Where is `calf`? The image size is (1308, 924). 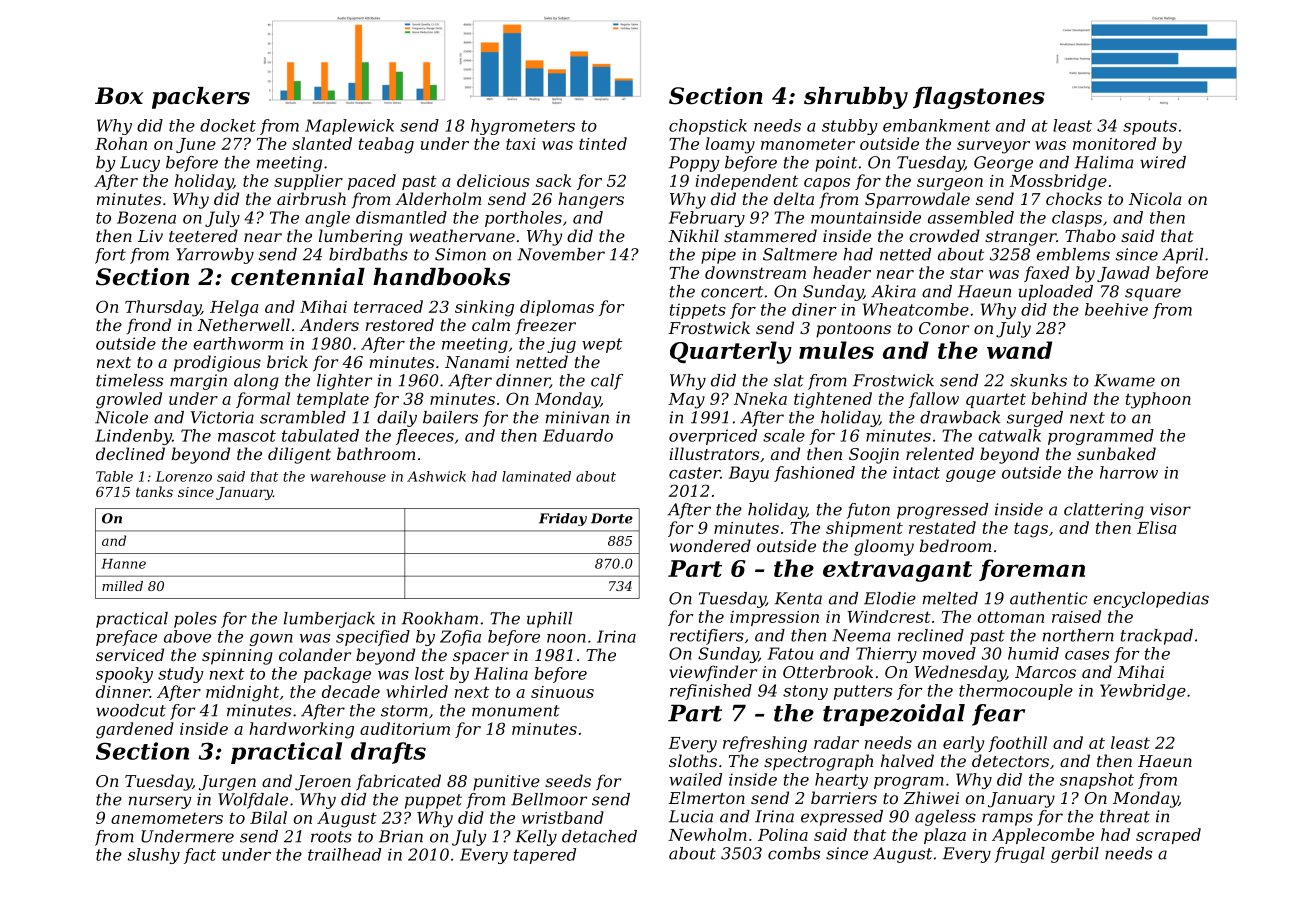 calf is located at coordinates (607, 382).
